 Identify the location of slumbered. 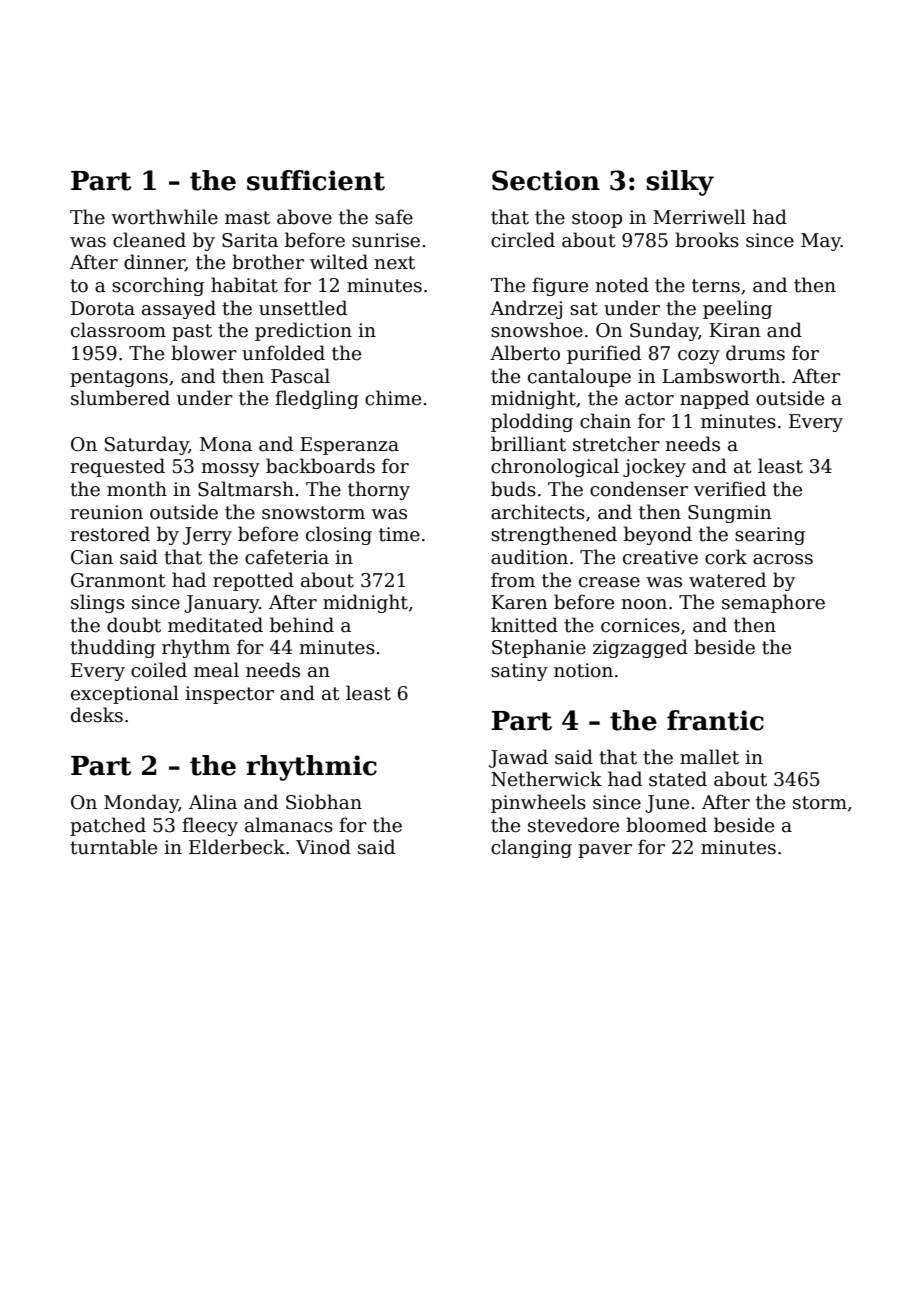
(120, 398).
